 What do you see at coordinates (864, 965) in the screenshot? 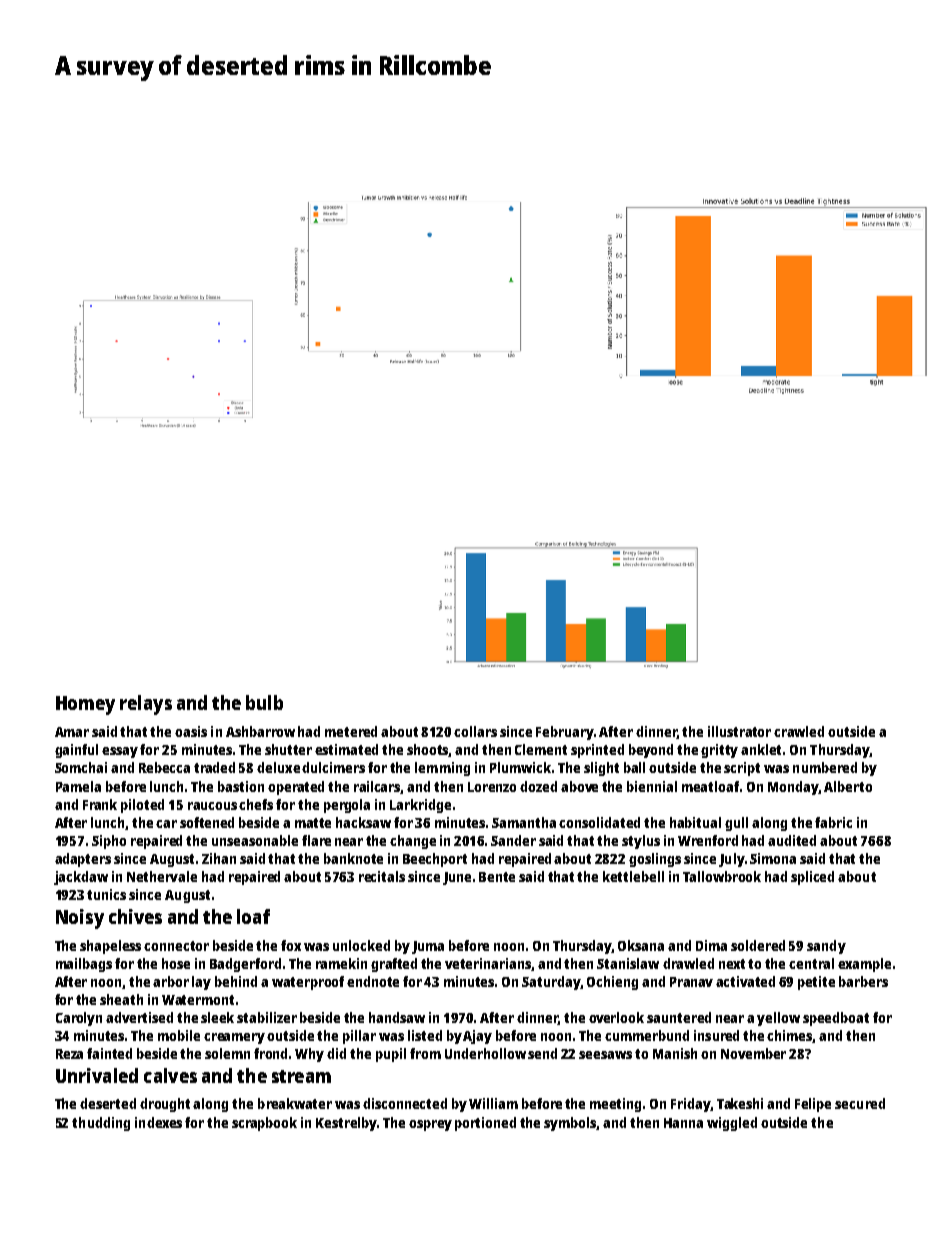
I see `example` at bounding box center [864, 965].
